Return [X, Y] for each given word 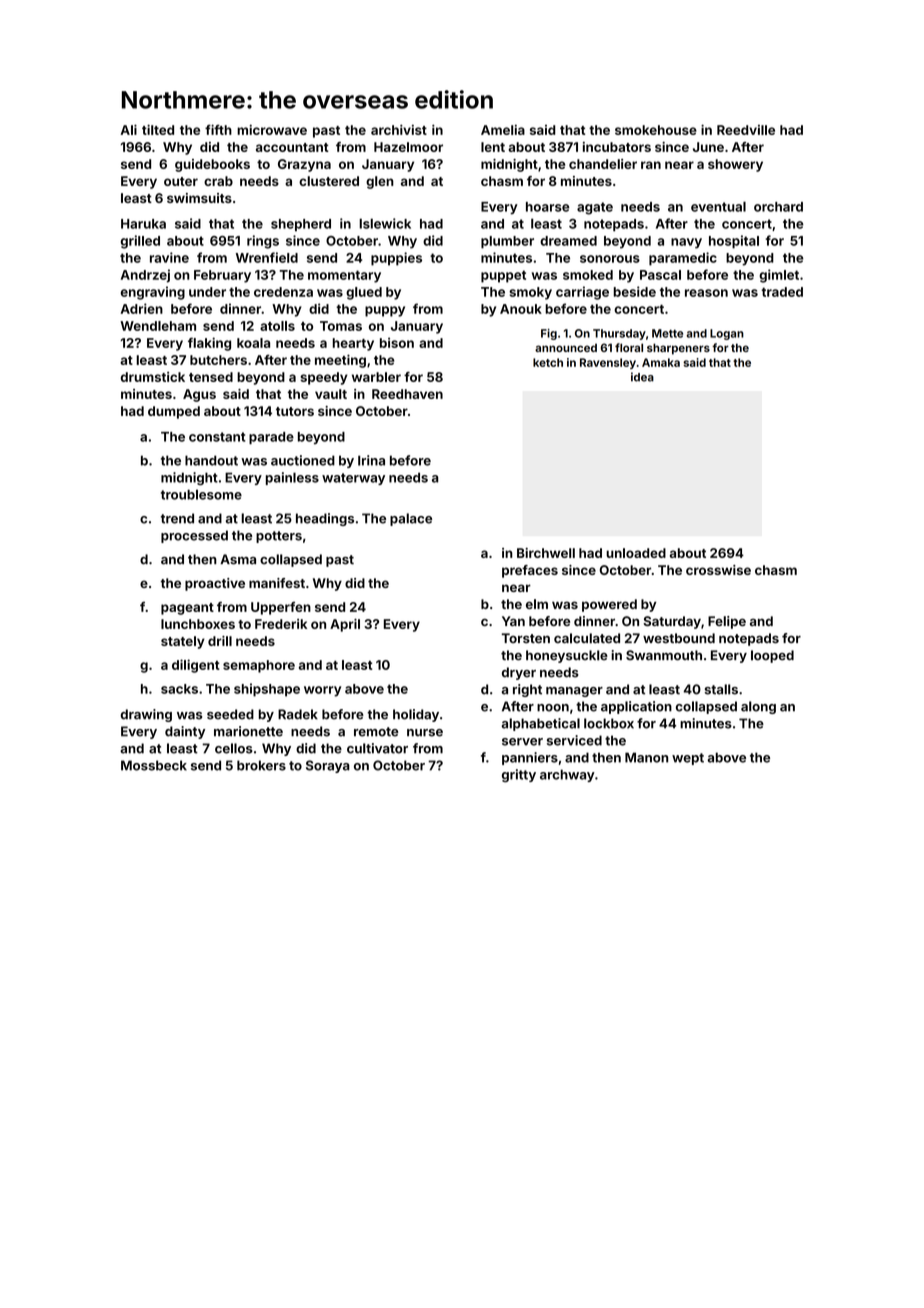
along [758, 707]
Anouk [521, 309]
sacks [179, 689]
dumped [174, 412]
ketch [548, 362]
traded [782, 292]
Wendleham [158, 326]
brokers [261, 765]
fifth [218, 130]
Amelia [503, 130]
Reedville [746, 130]
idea [642, 377]
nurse [425, 733]
